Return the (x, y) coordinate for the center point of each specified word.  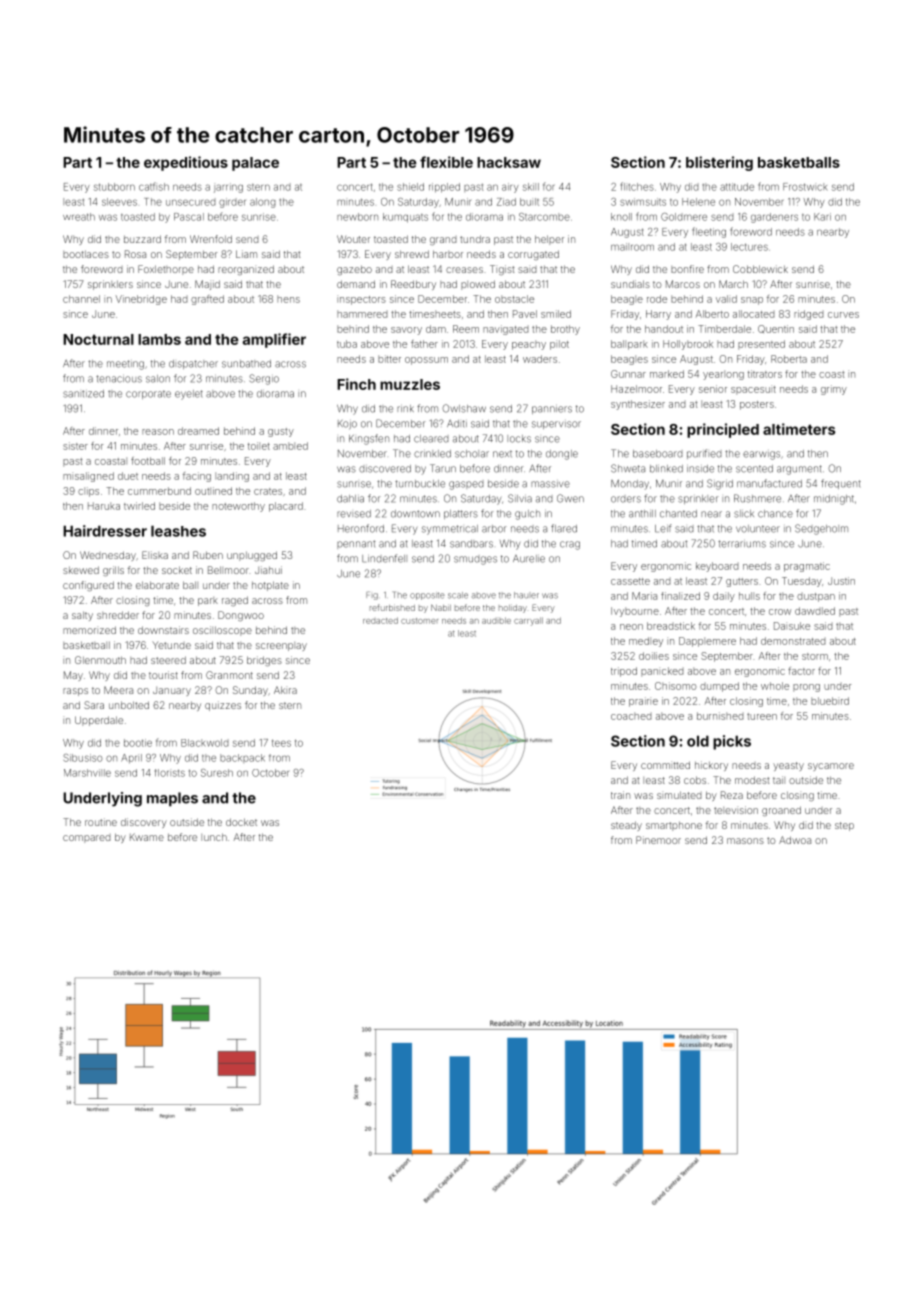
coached (631, 716)
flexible (446, 162)
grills (113, 571)
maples (172, 799)
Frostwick (805, 187)
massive (550, 484)
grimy (834, 390)
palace (255, 164)
